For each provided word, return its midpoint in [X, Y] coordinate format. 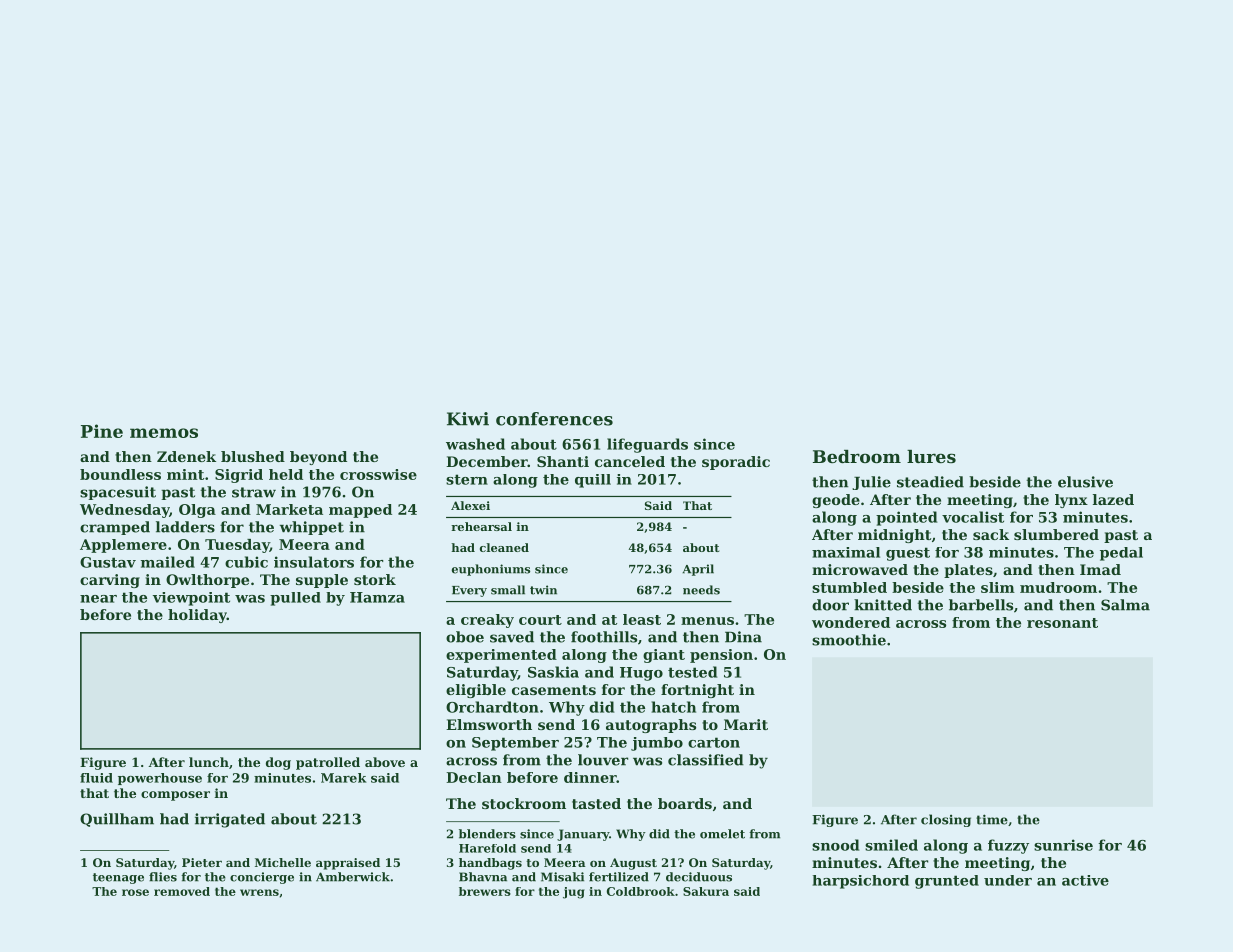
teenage [118, 878]
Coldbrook [641, 891]
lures [931, 456]
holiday [197, 616]
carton [714, 742]
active [1085, 880]
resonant [1062, 623]
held [286, 474]
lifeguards [647, 445]
